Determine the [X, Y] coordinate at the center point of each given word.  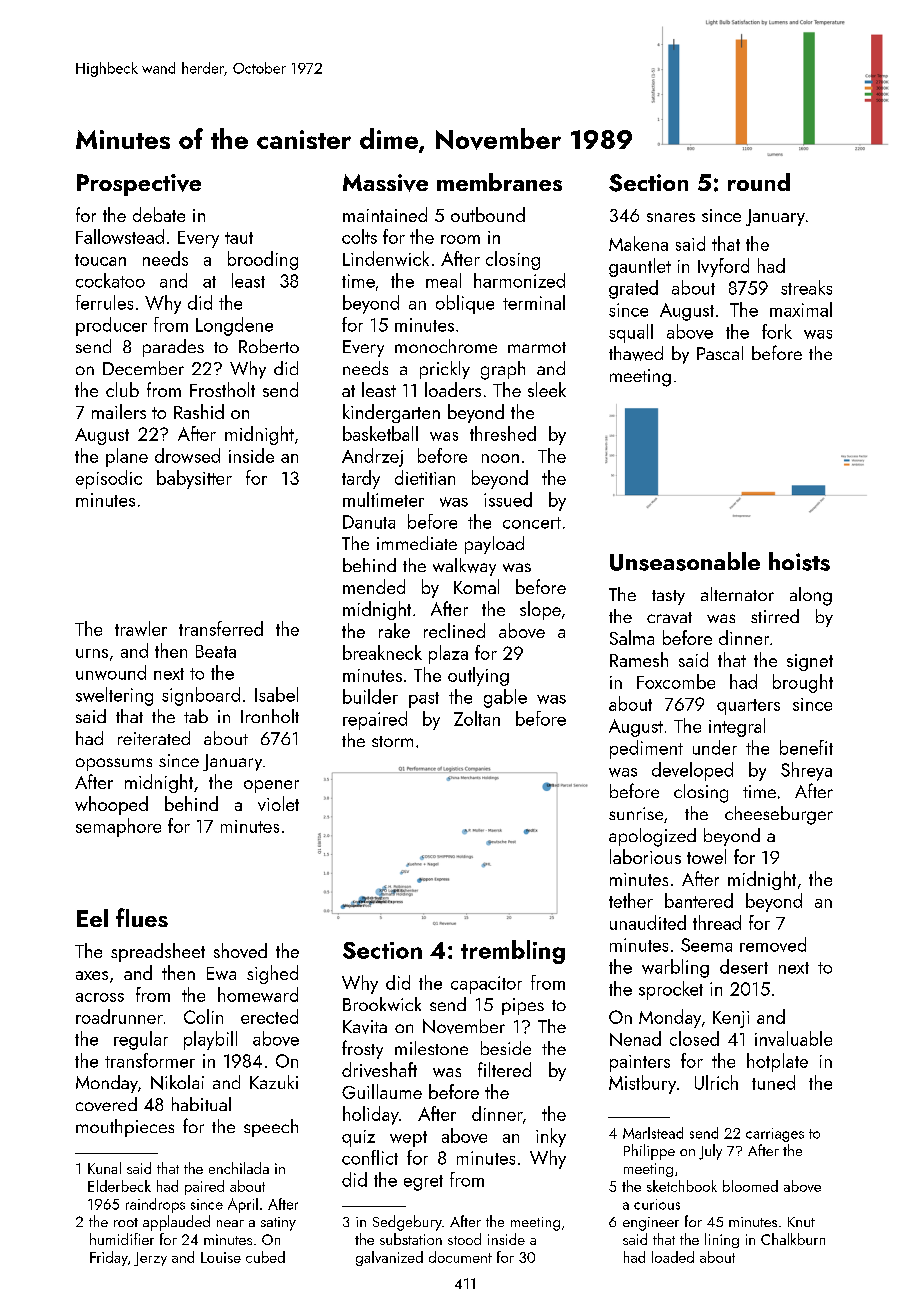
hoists [799, 561]
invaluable [793, 1038]
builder [370, 696]
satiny [278, 1224]
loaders [453, 389]
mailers [119, 411]
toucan [100, 260]
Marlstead [653, 1133]
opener [271, 786]
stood [464, 1239]
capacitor [486, 985]
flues [142, 917]
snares [671, 217]
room [460, 239]
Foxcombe [676, 681]
